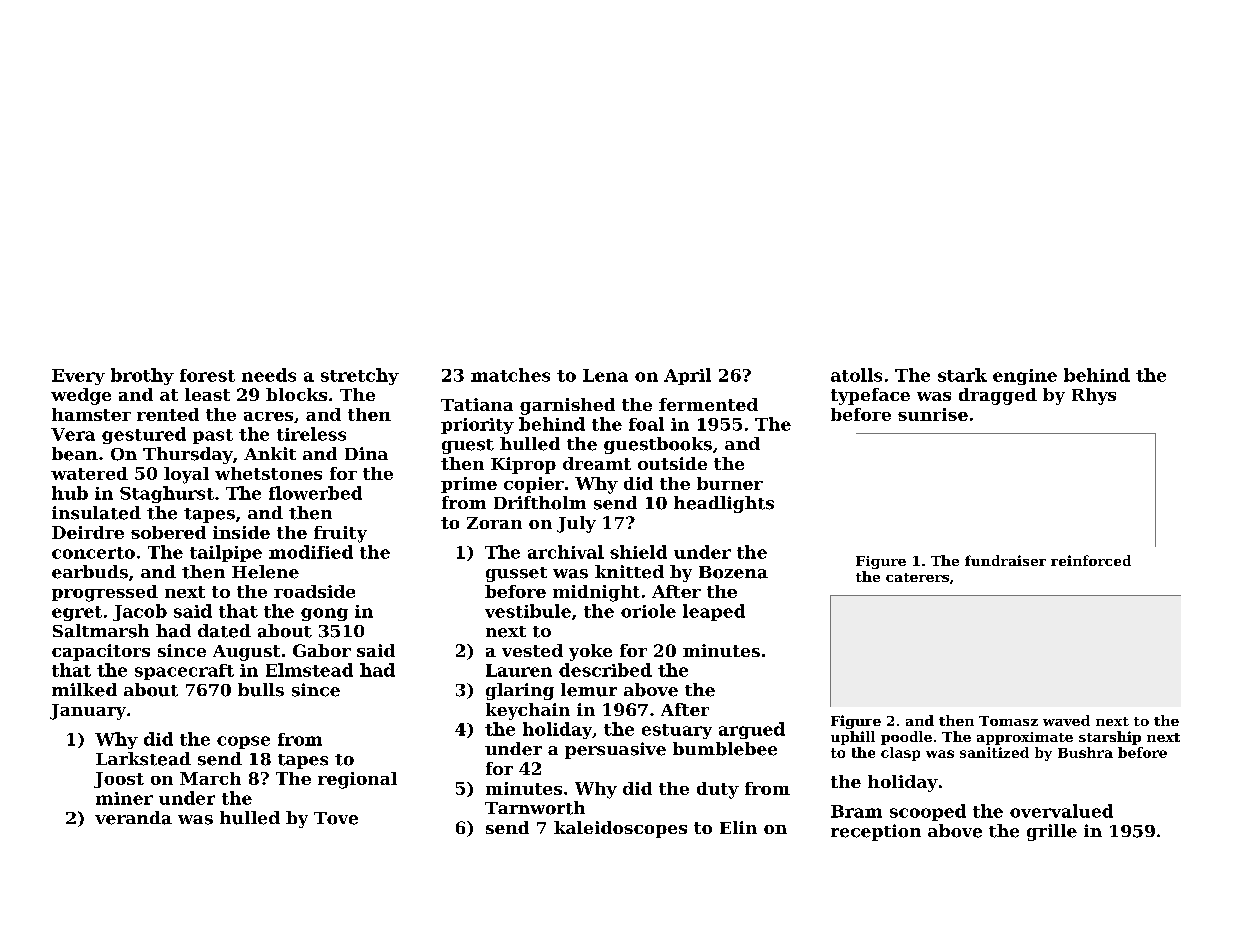 The width and height of the page is (1233, 952). Describe the element at coordinates (140, 612) in the page. I see `Jacob` at that location.
